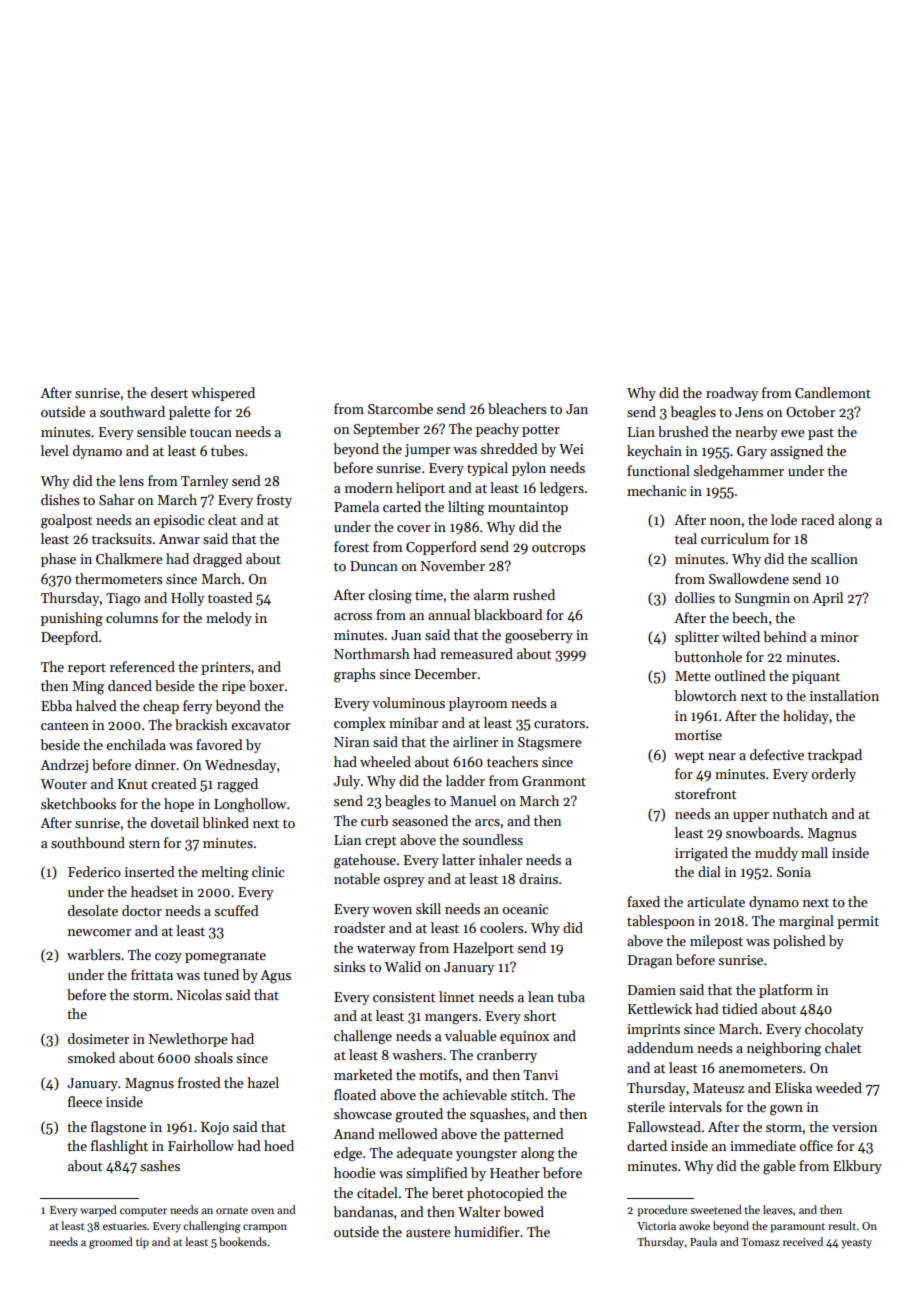  Describe the element at coordinates (856, 1244) in the image. I see `yeasty` at that location.
